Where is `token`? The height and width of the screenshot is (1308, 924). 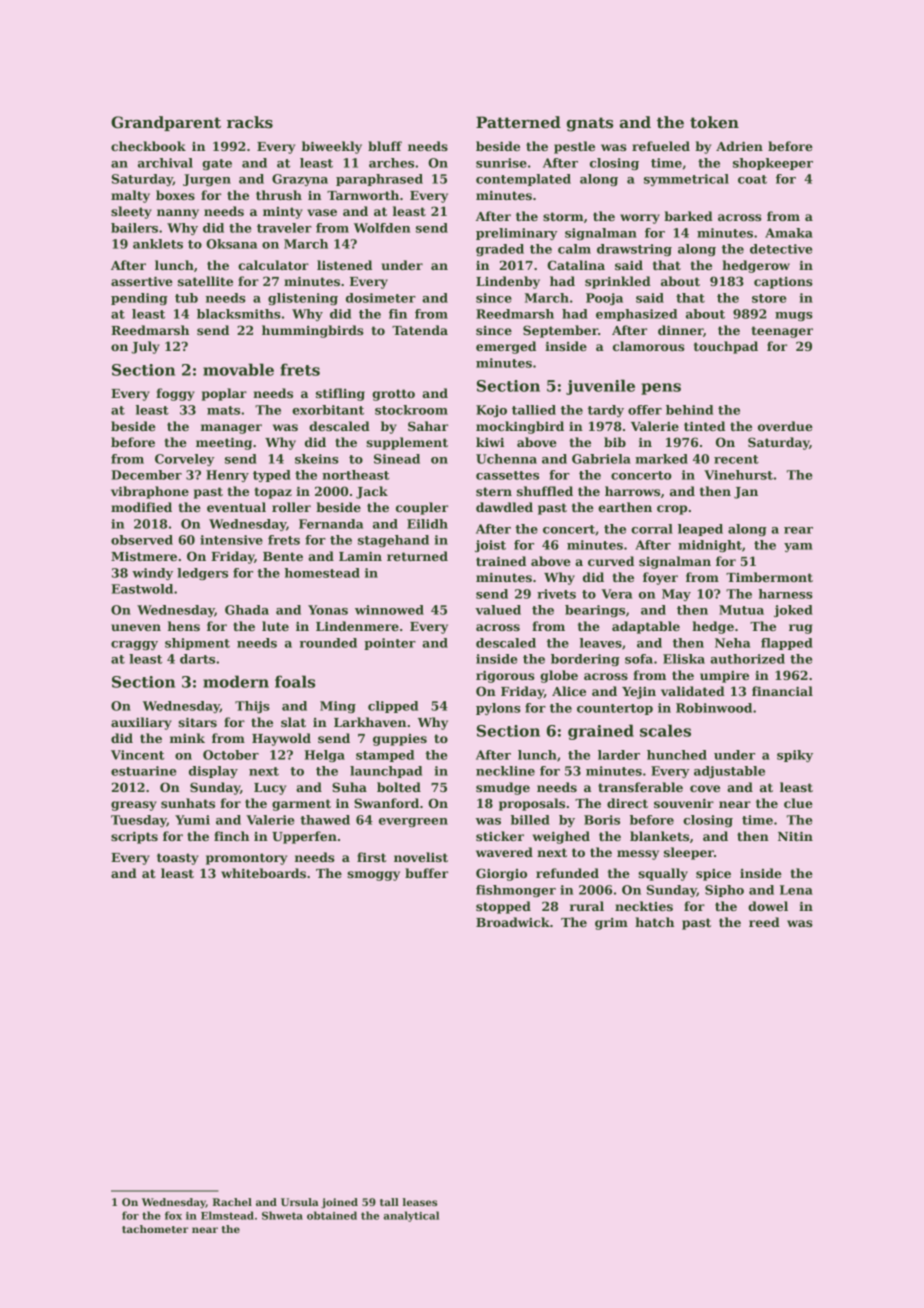
token is located at coordinates (714, 122).
